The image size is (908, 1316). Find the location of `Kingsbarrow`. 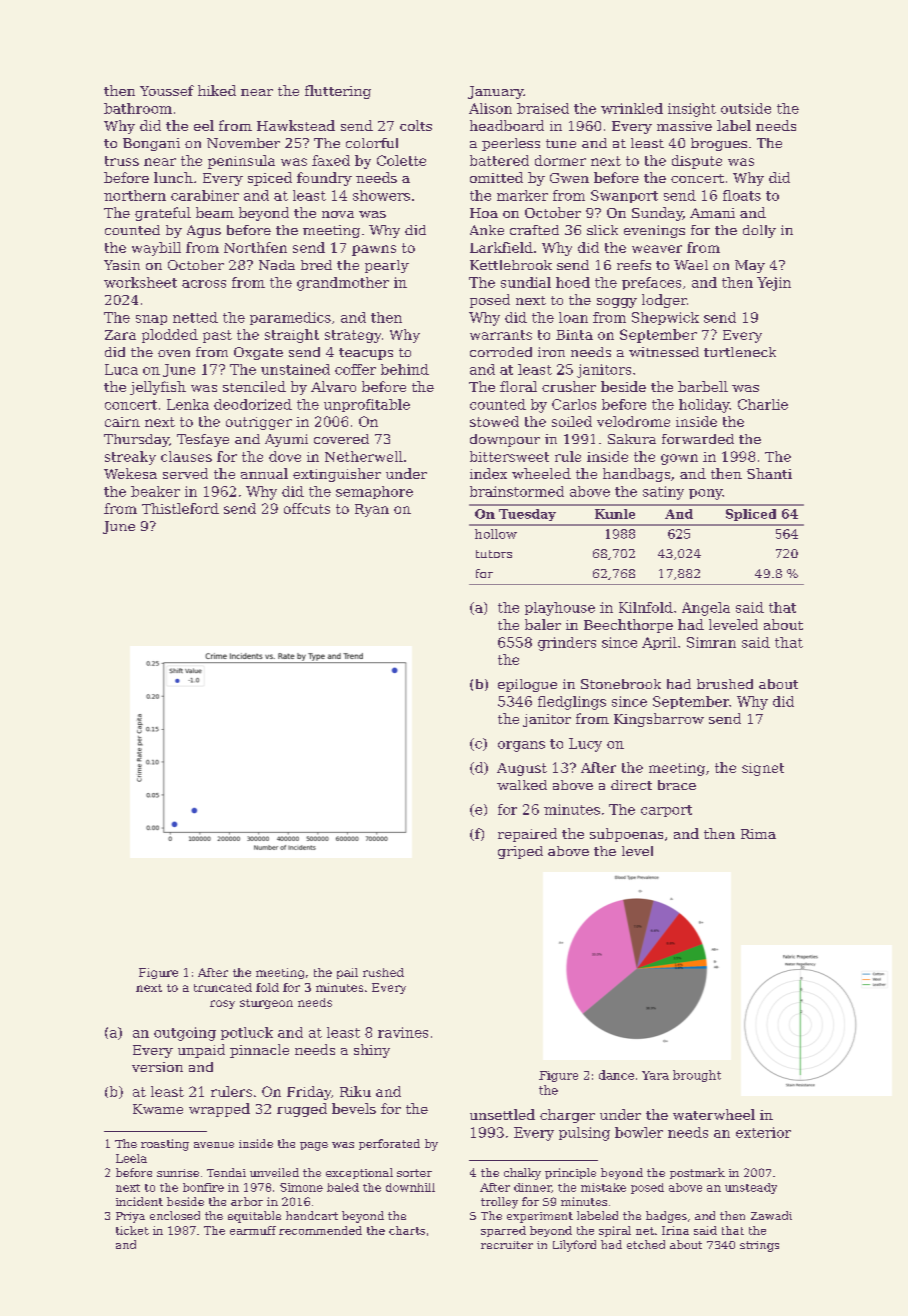

Kingsbarrow is located at coordinates (659, 720).
